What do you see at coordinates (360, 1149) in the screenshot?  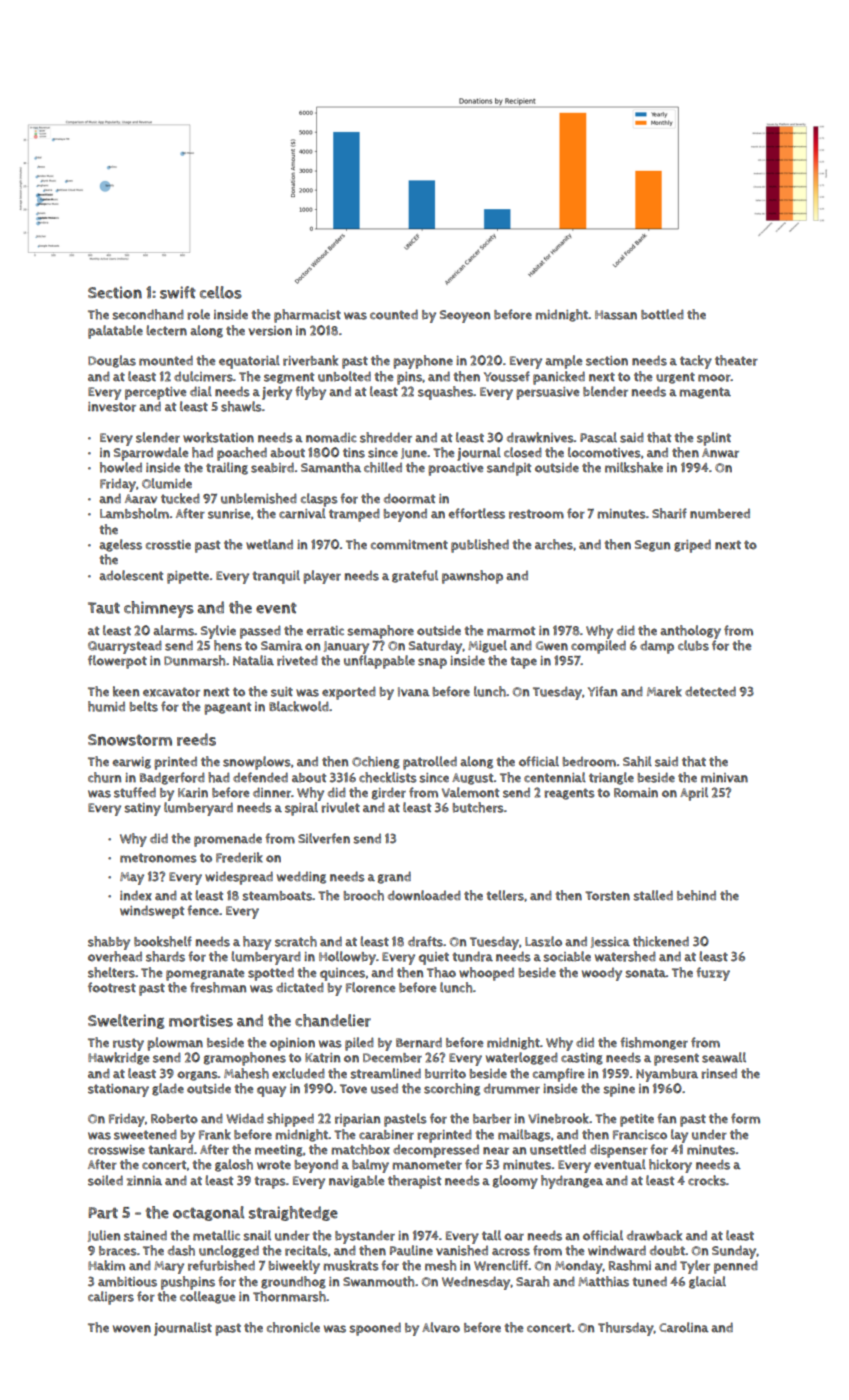 I see `matchbox` at bounding box center [360, 1149].
